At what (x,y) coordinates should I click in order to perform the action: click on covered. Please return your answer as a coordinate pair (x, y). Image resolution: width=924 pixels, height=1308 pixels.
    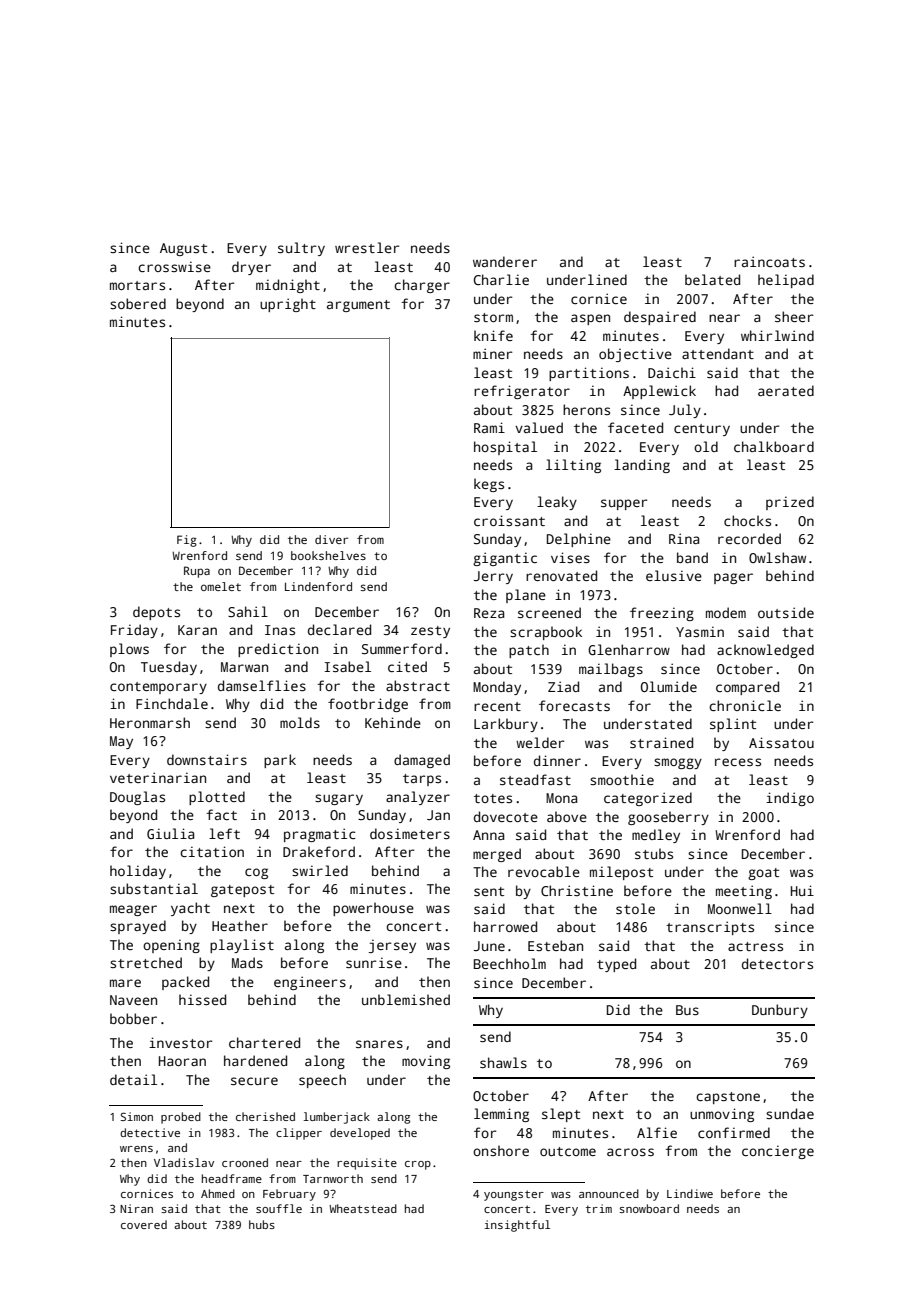
    Looking at the image, I should click on (144, 1224).
